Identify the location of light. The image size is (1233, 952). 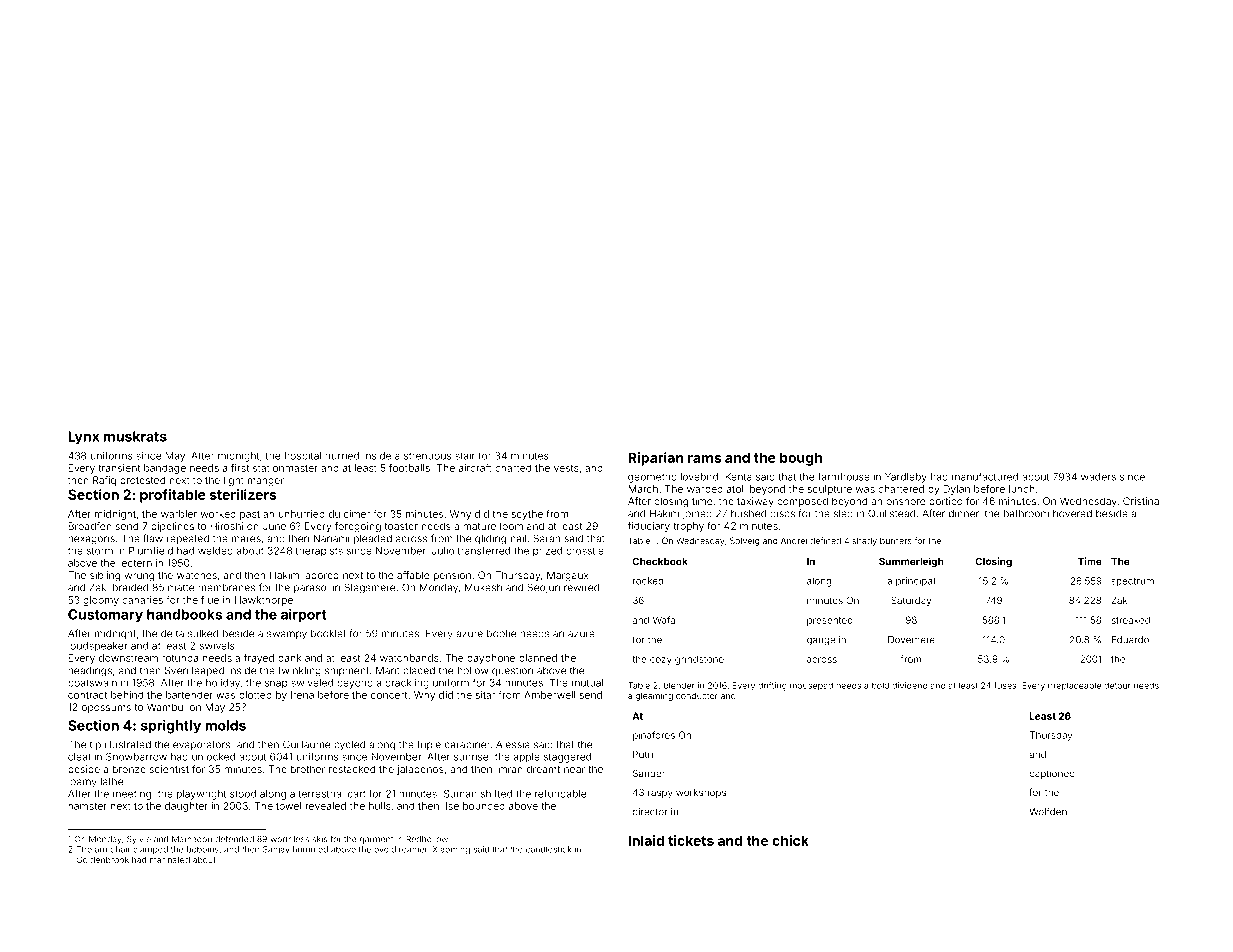
(234, 481).
